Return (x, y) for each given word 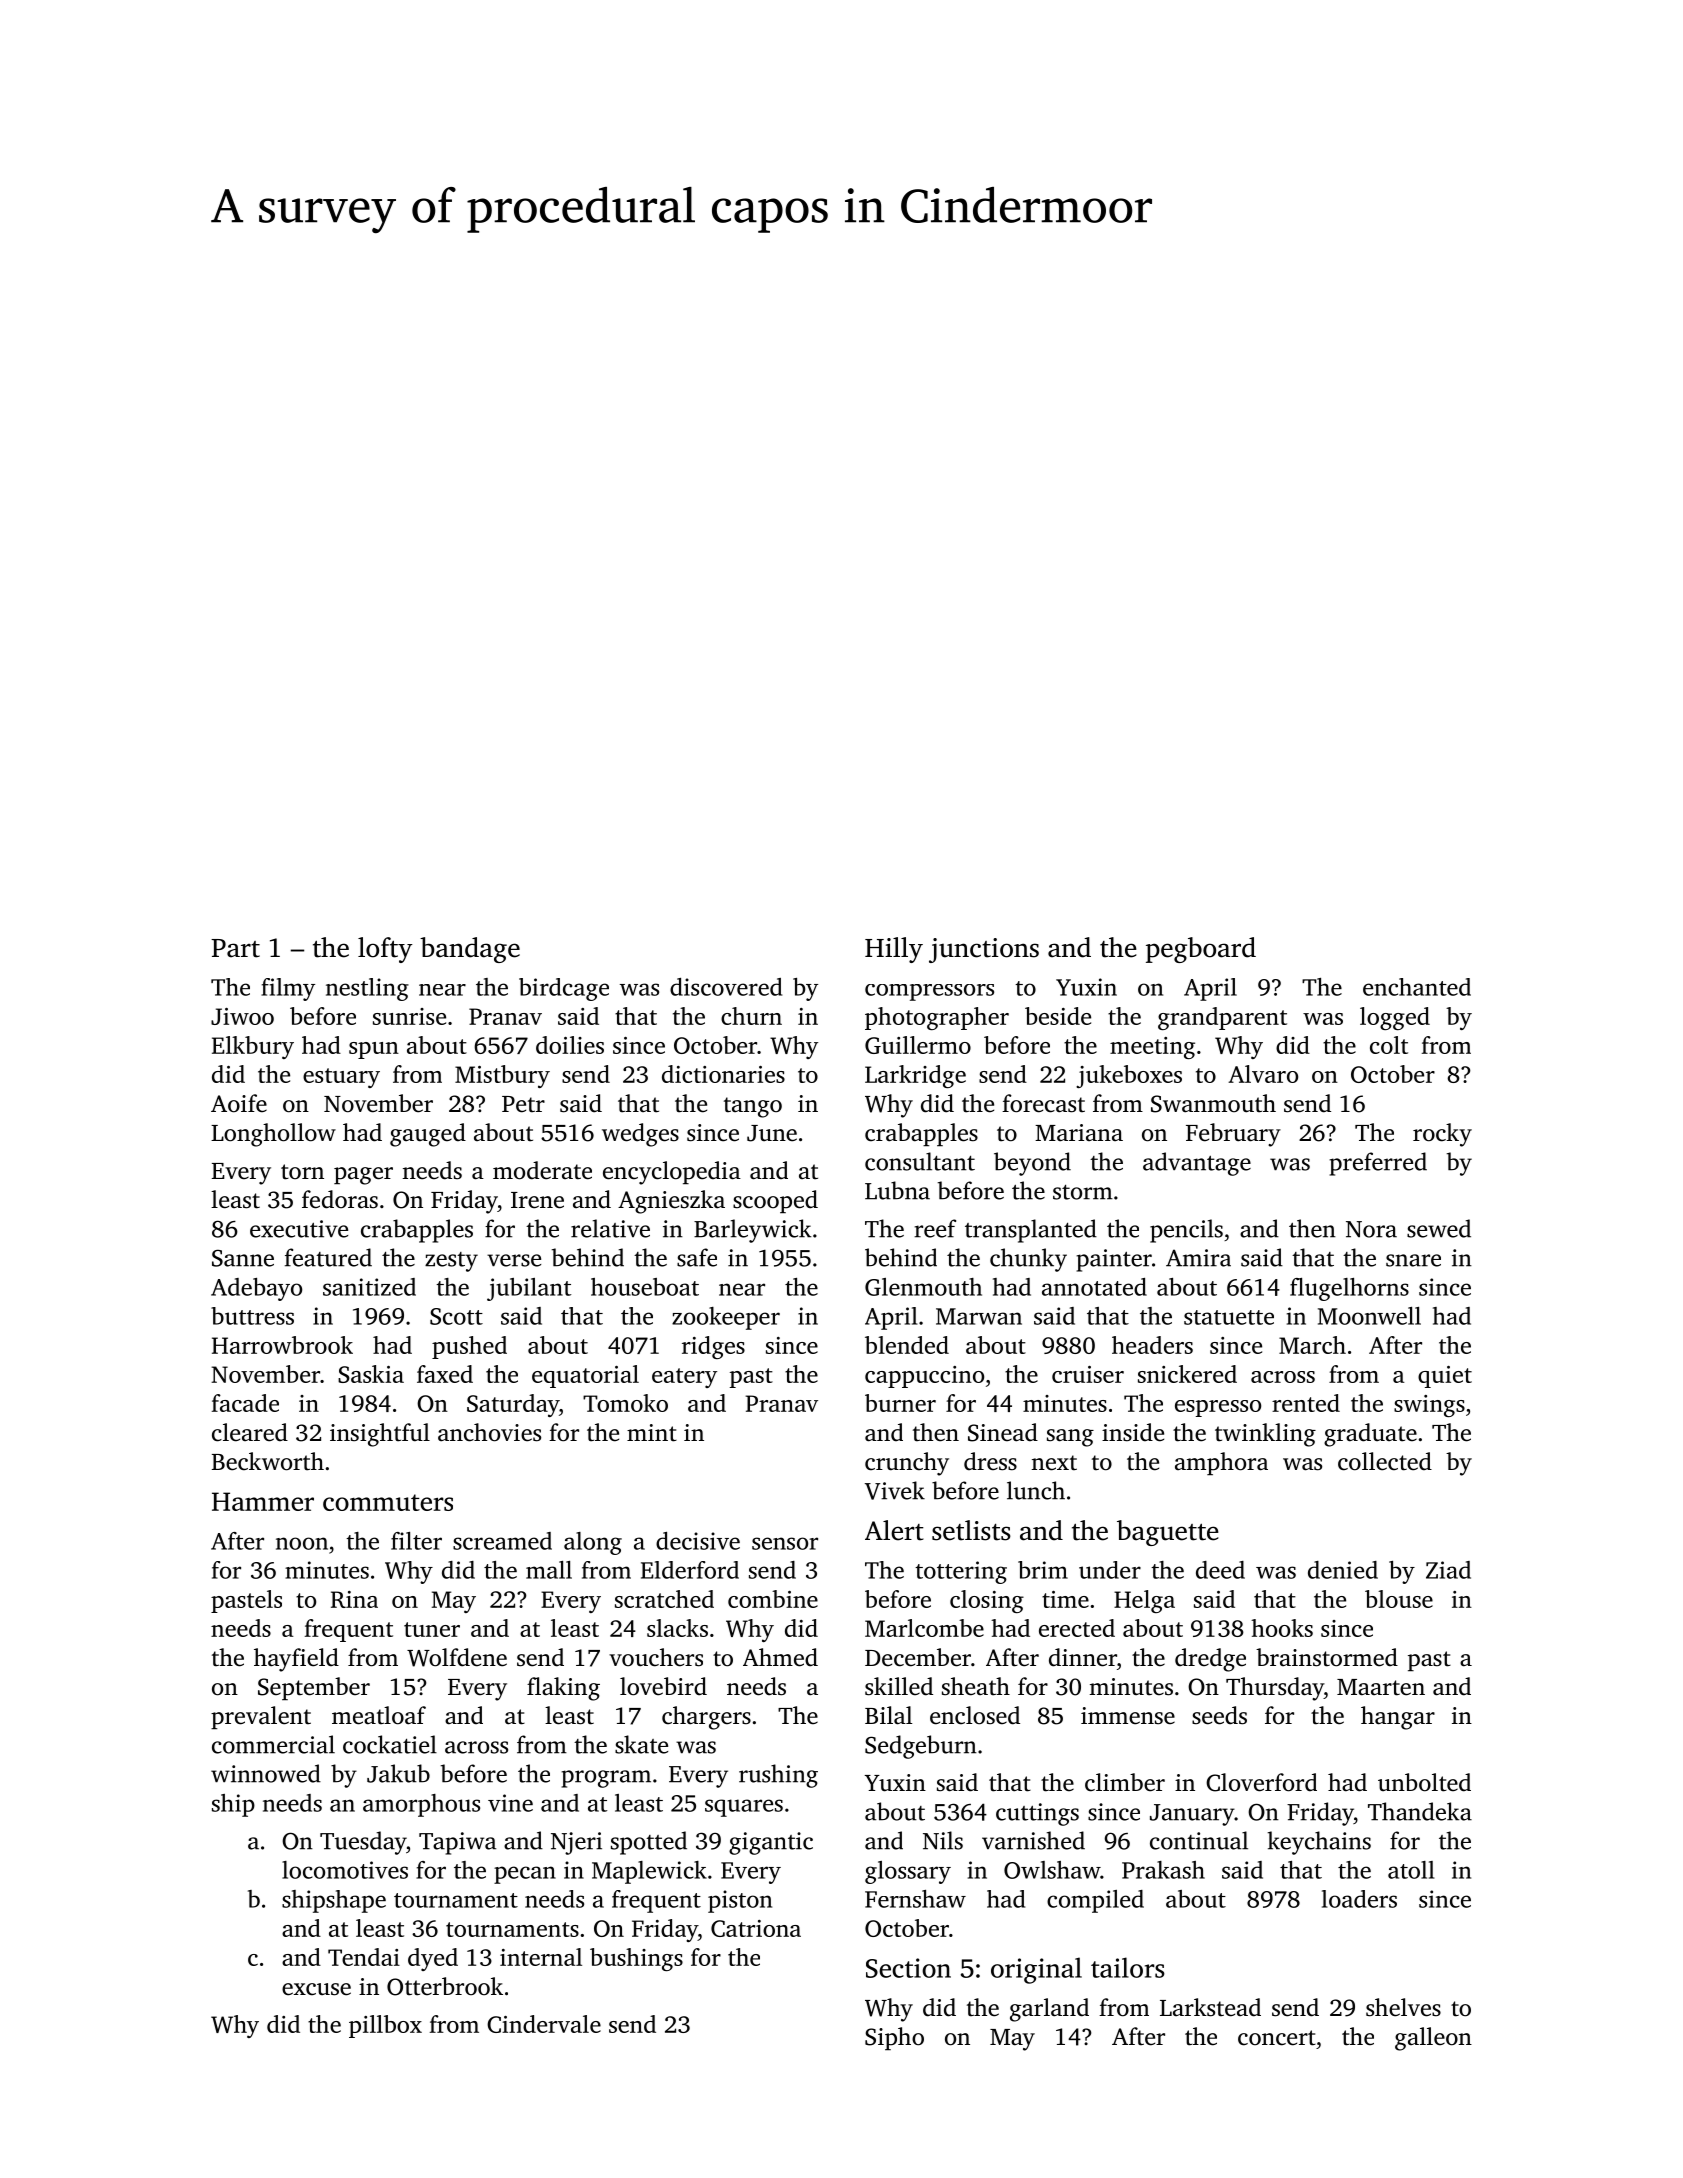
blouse (1399, 1599)
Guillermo (918, 1045)
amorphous (421, 1805)
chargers (706, 1718)
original (1036, 1970)
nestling (367, 989)
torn (302, 1172)
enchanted (1417, 987)
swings (1429, 1406)
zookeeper (726, 1318)
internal (541, 1957)
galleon (1433, 2039)
